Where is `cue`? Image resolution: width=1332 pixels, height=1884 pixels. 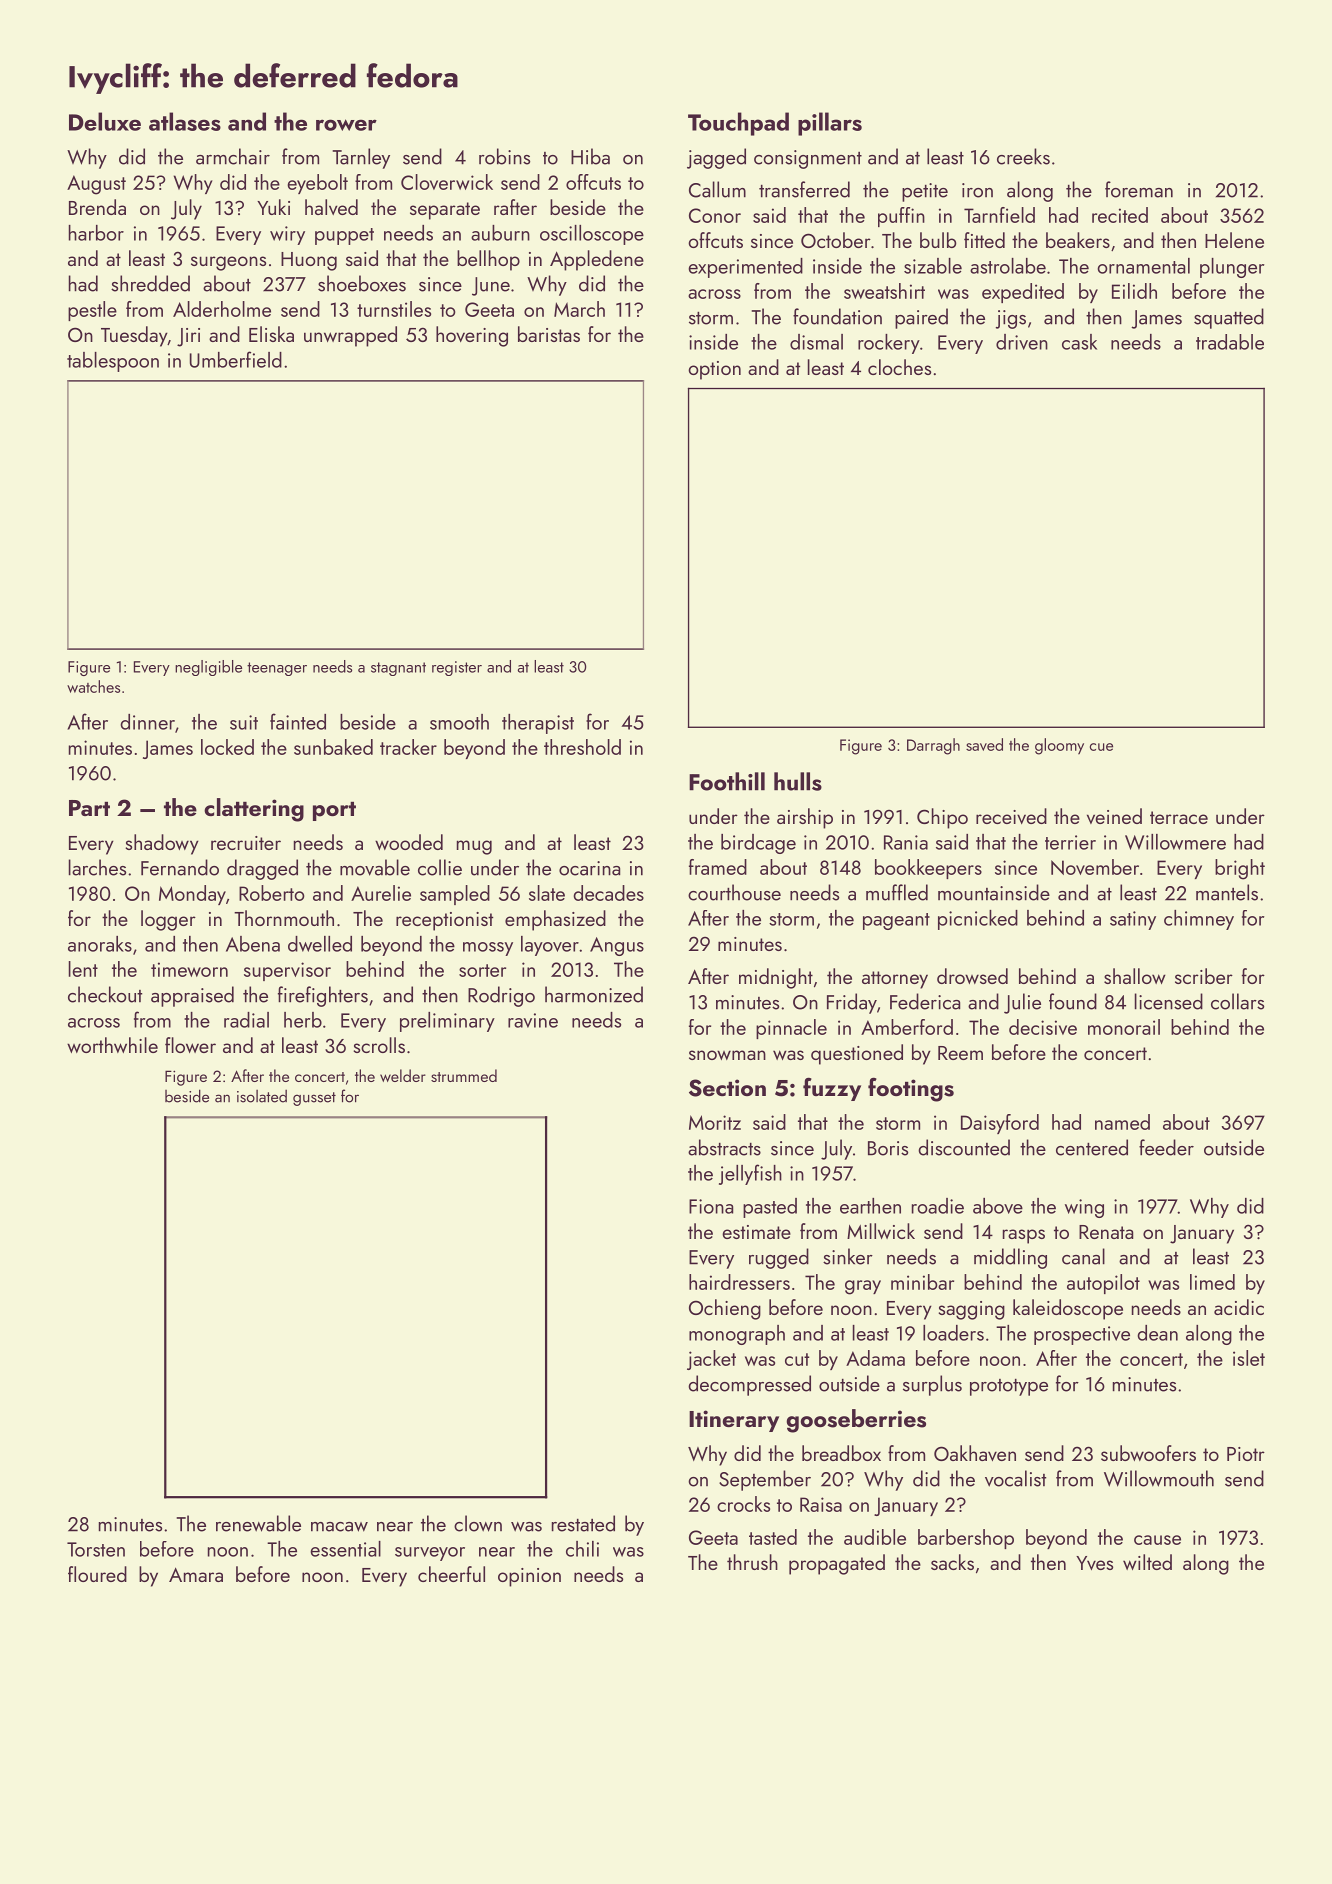
cue is located at coordinates (1101, 747).
